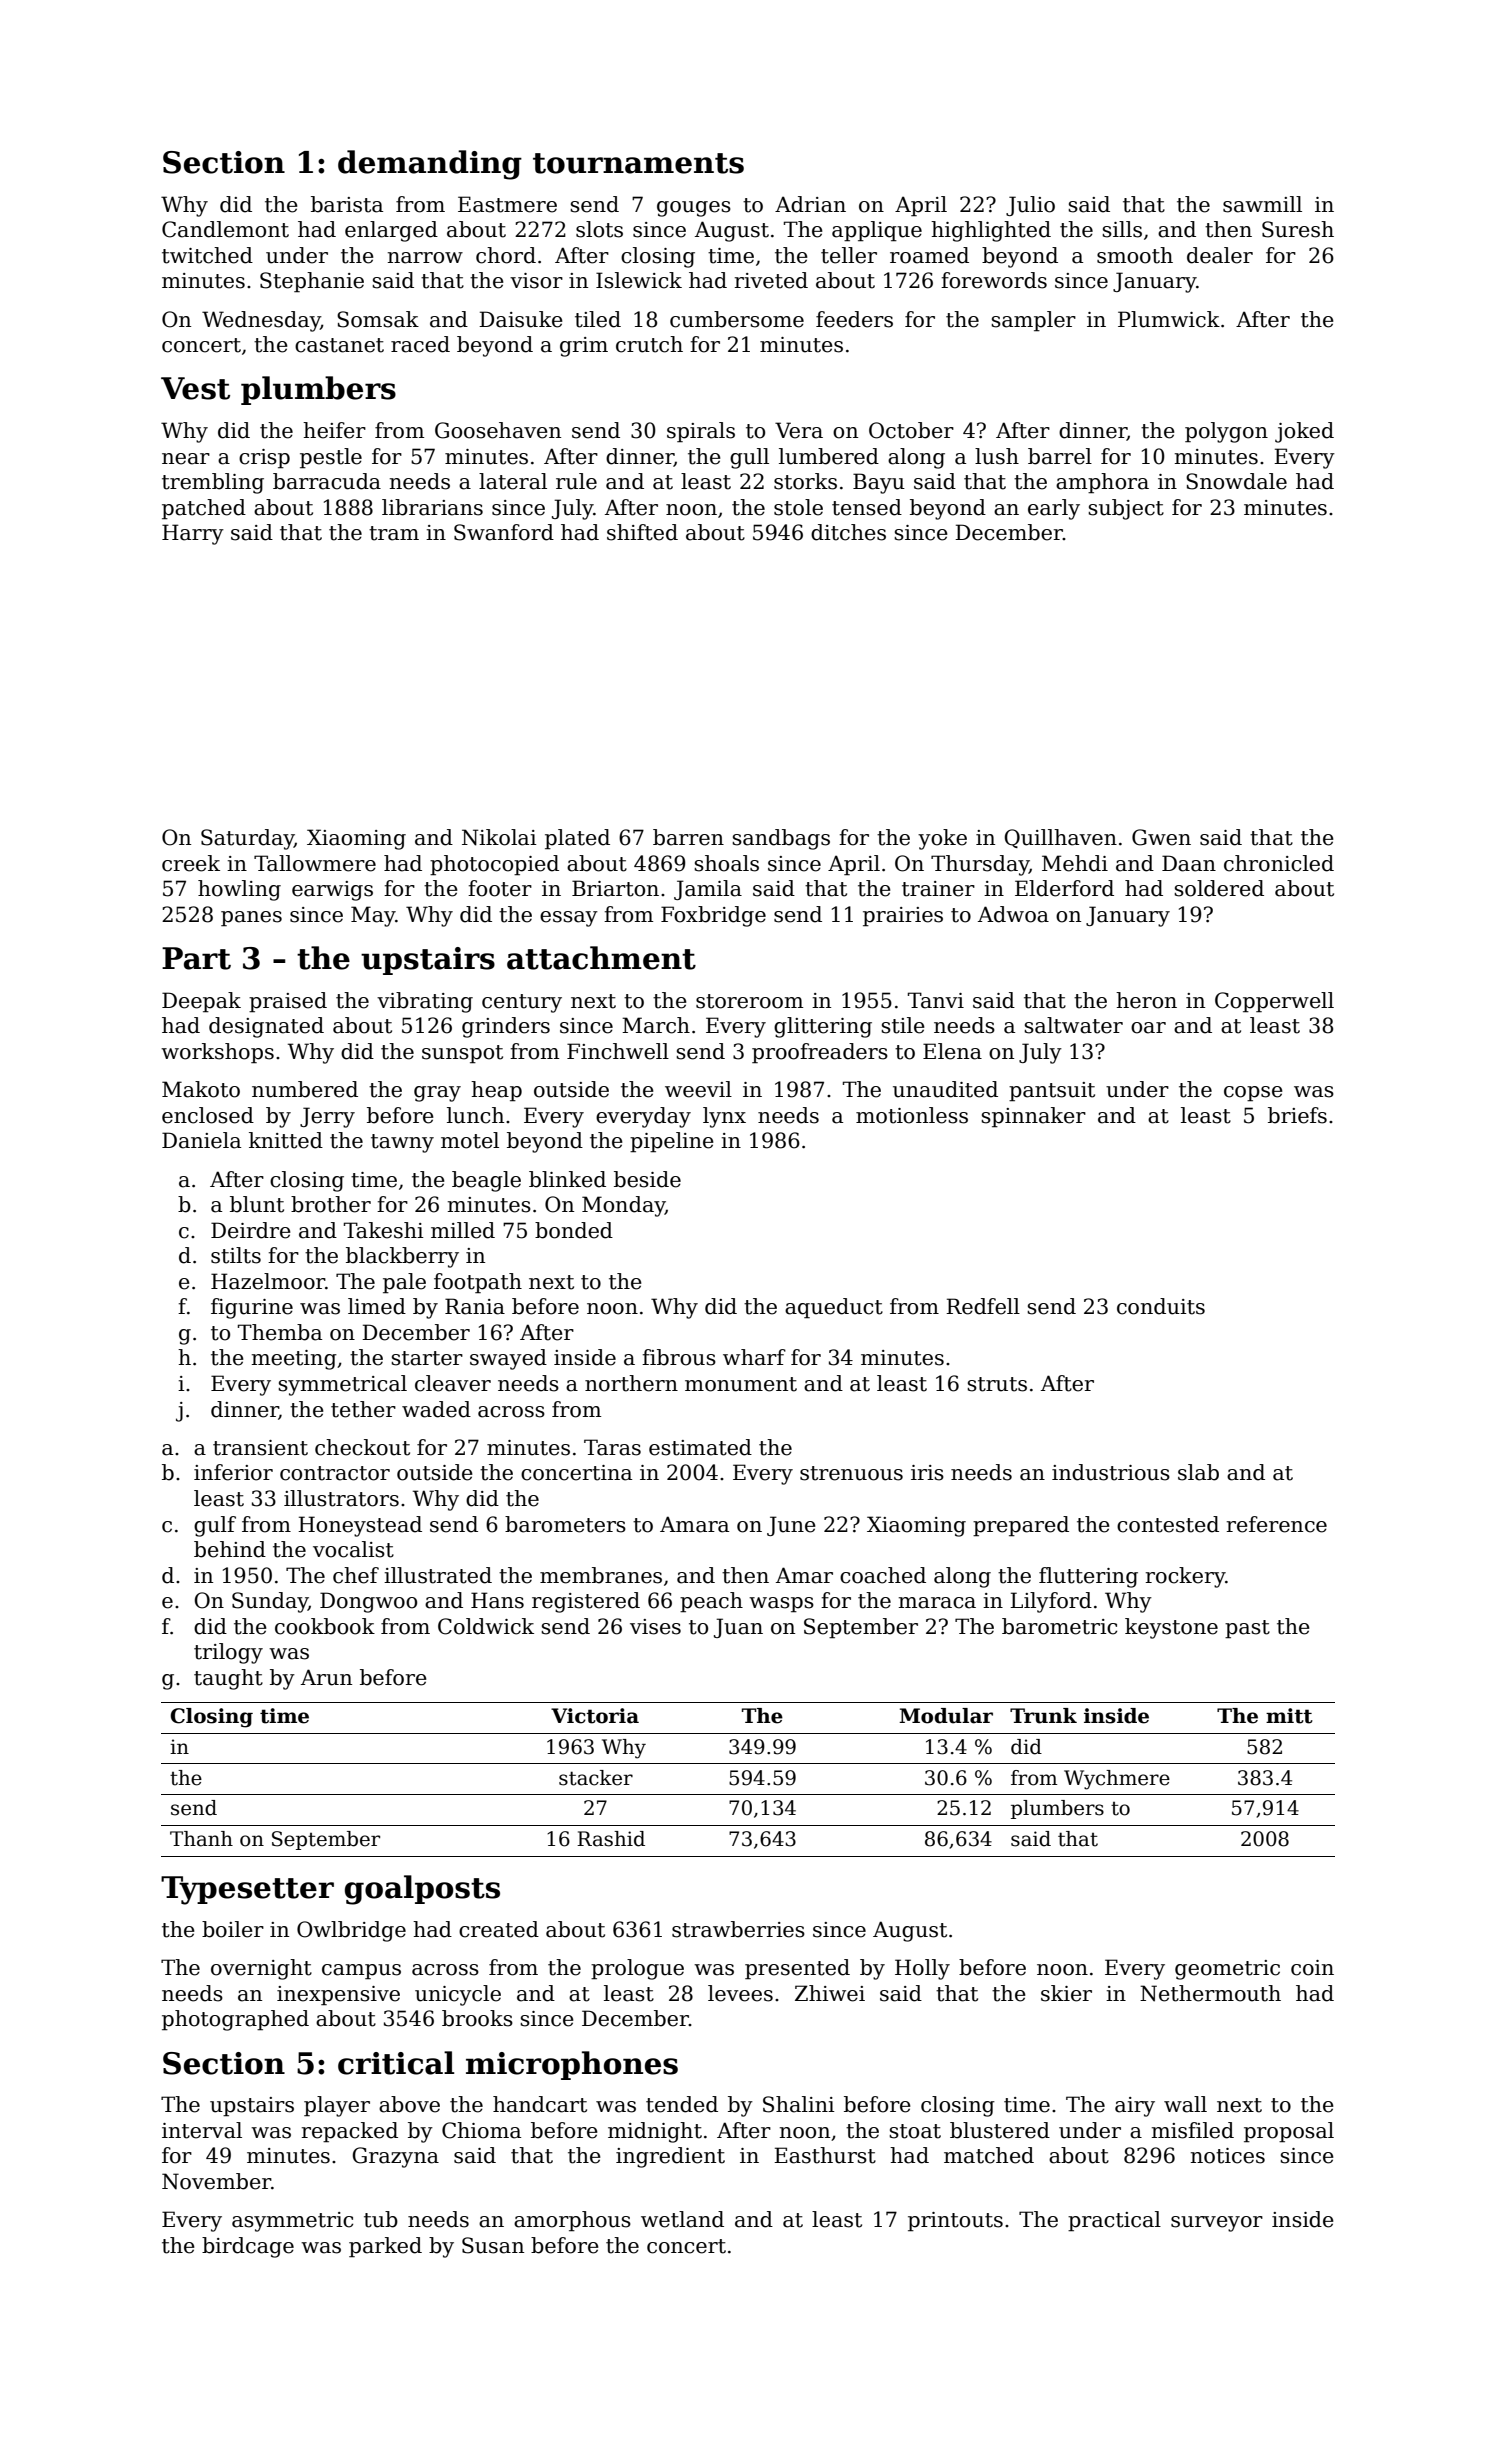  What do you see at coordinates (1274, 1002) in the screenshot?
I see `Copperwell` at bounding box center [1274, 1002].
